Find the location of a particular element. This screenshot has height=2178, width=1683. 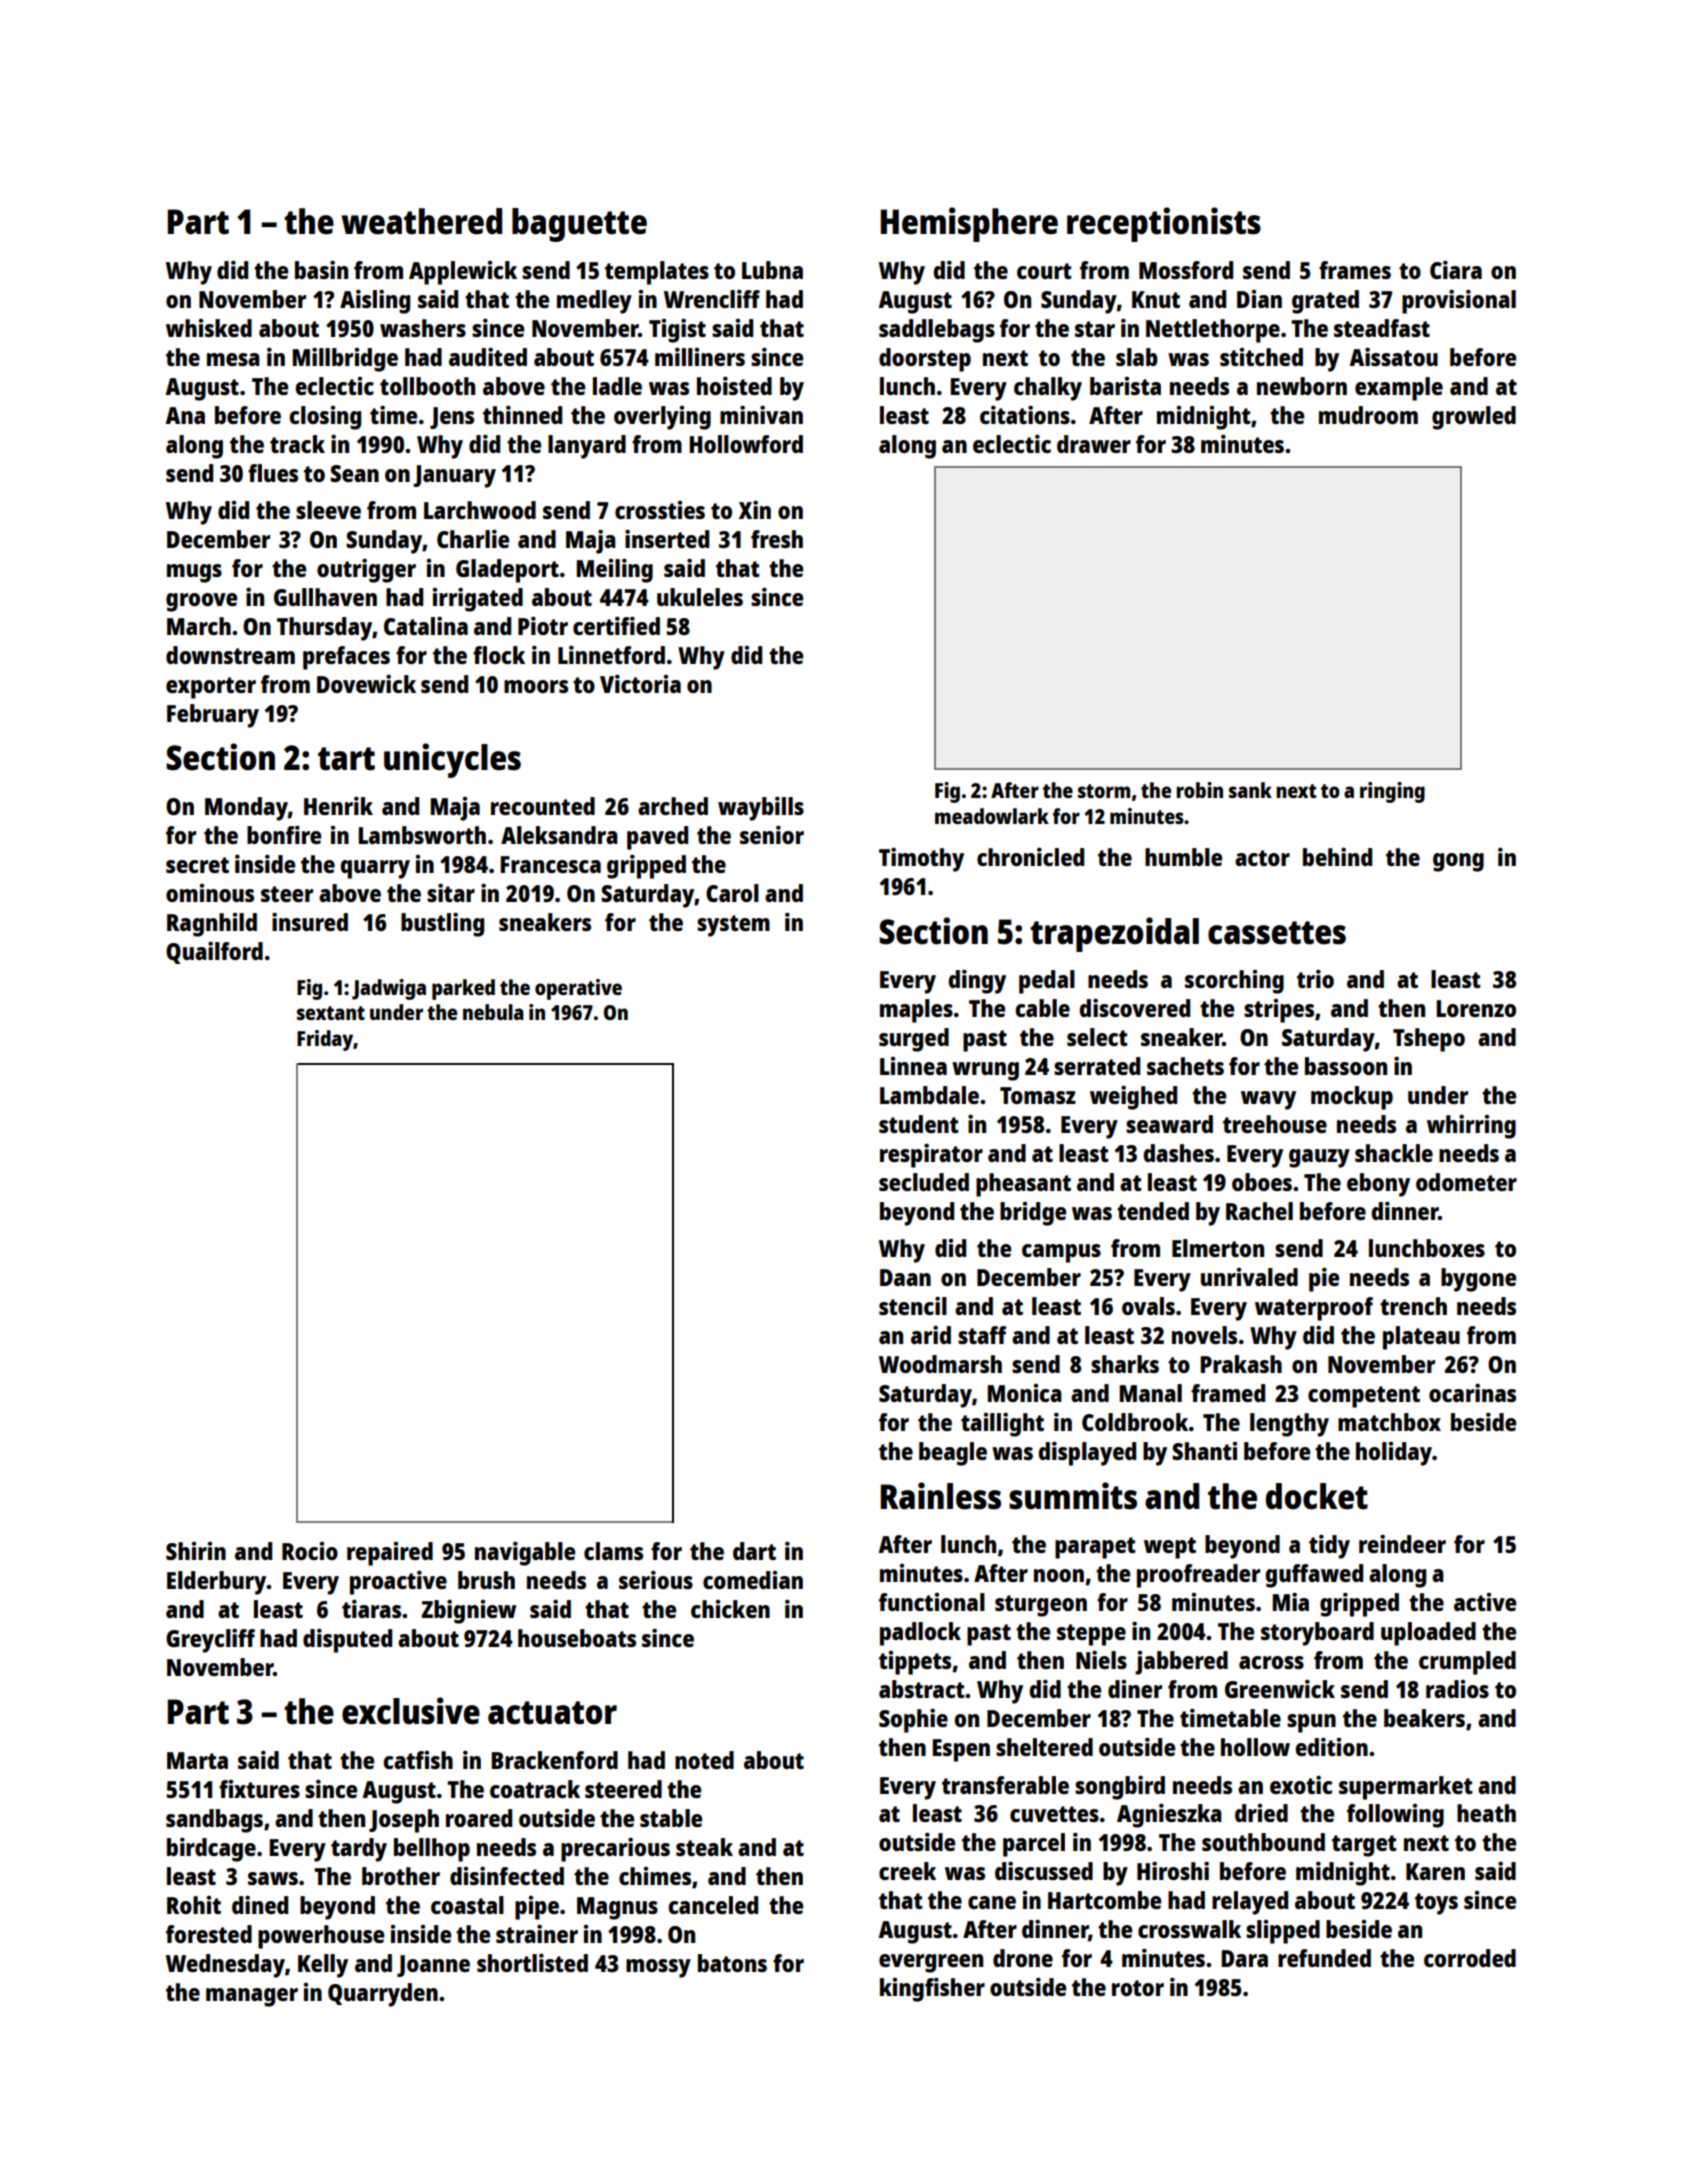

batons is located at coordinates (732, 1963).
